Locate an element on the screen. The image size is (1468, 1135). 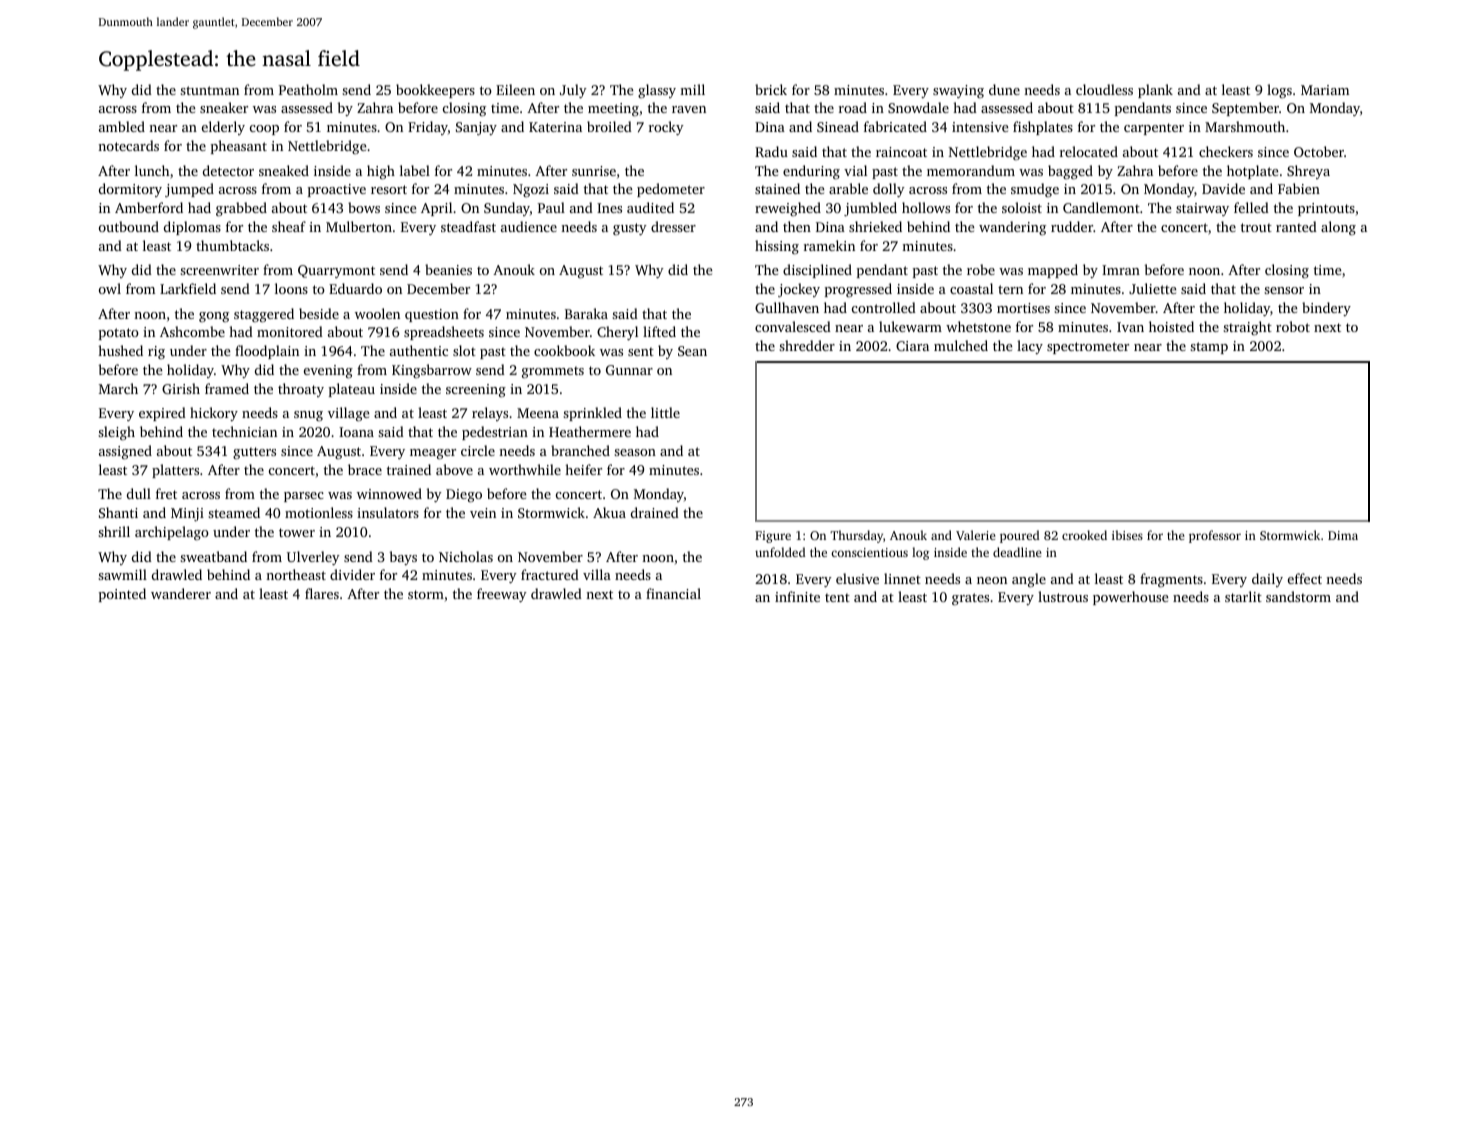
fragments is located at coordinates (1171, 580).
